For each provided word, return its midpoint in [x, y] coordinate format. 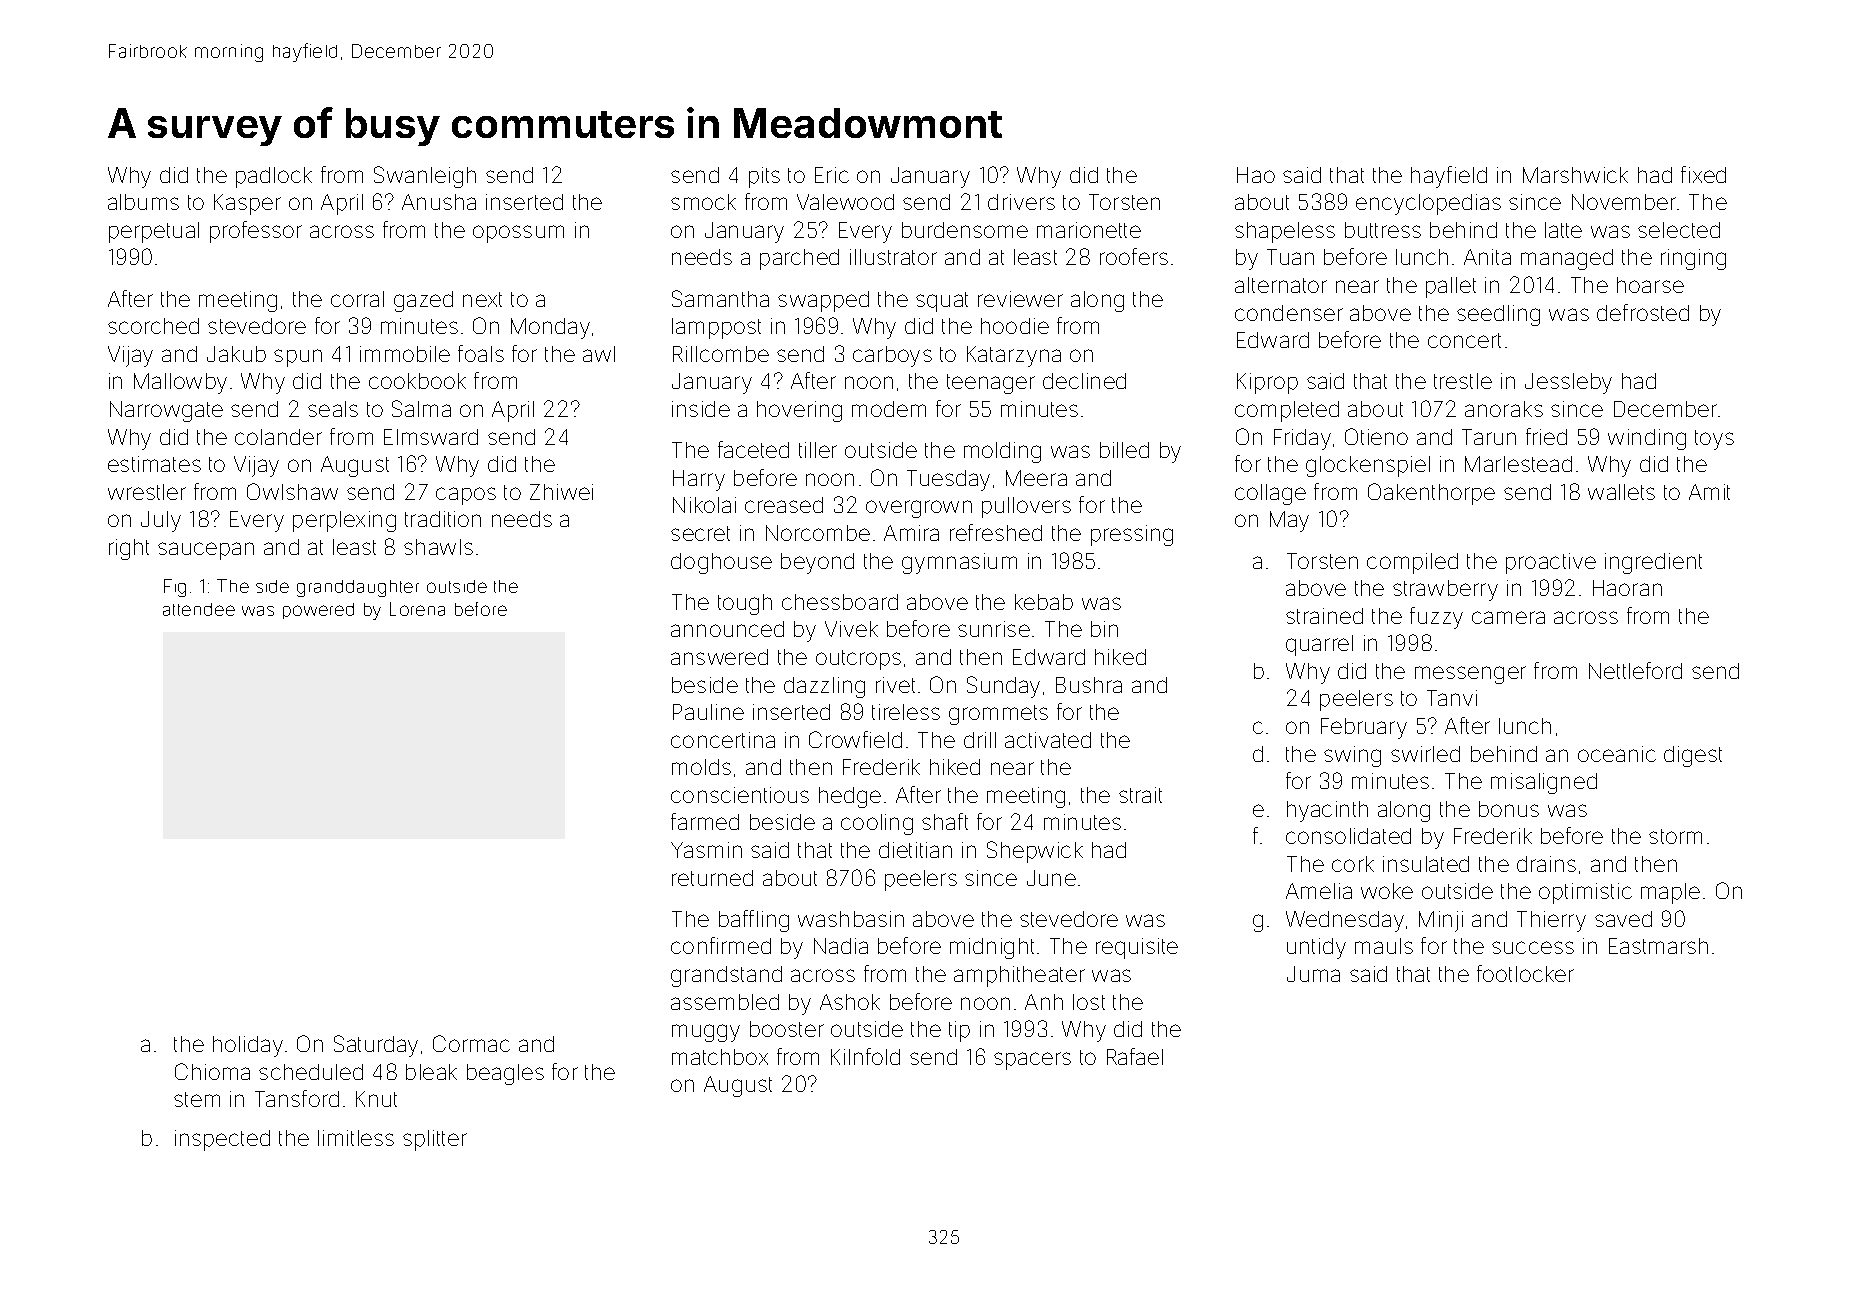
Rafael [1135, 1056]
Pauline [708, 712]
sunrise [994, 629]
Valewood [845, 202]
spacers [1032, 1061]
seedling [1498, 315]
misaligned [1544, 783]
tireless [906, 712]
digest [1693, 756]
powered [318, 611]
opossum [518, 234]
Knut [376, 1099]
